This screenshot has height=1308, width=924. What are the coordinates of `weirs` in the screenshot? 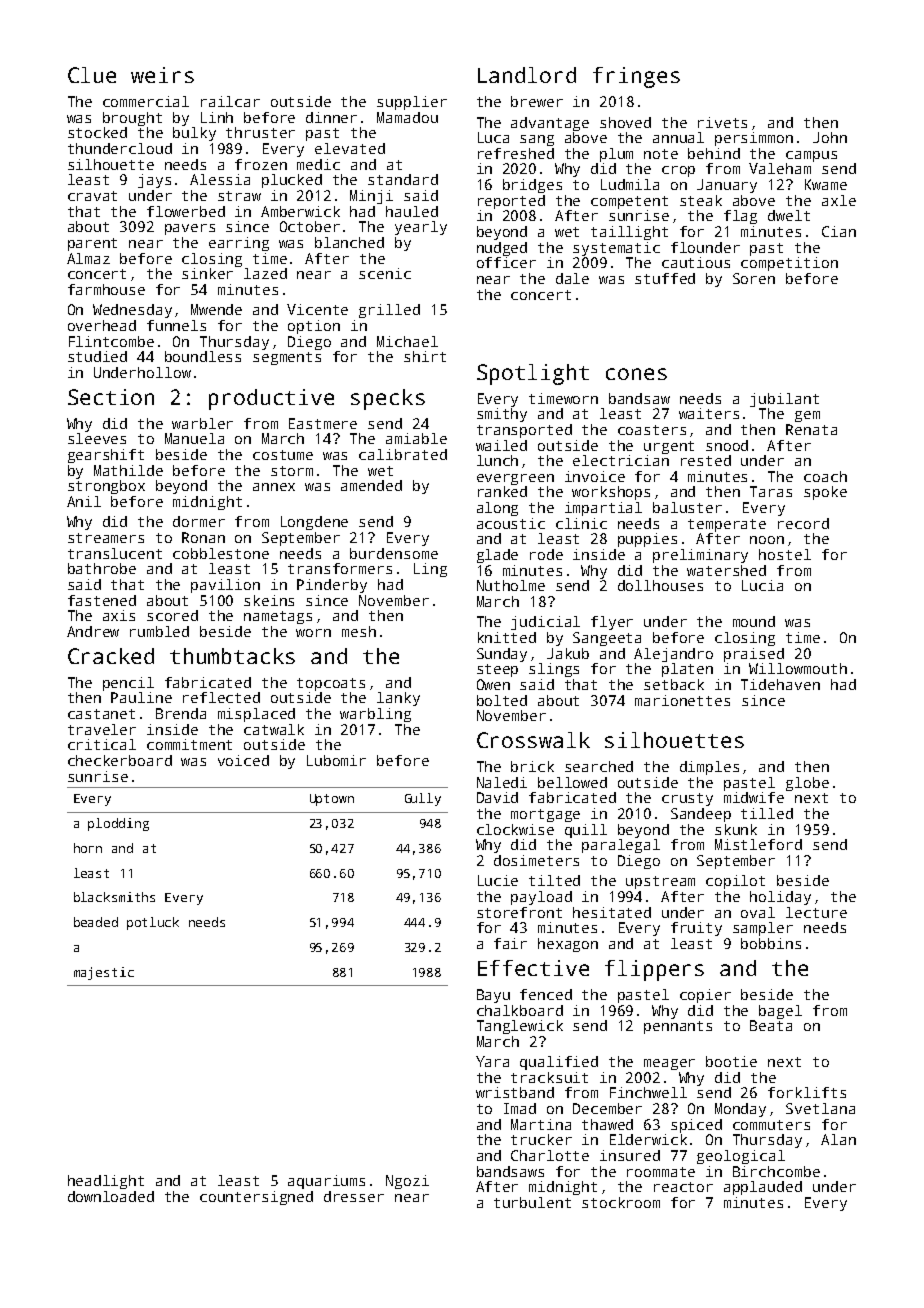 It's located at (162, 75).
